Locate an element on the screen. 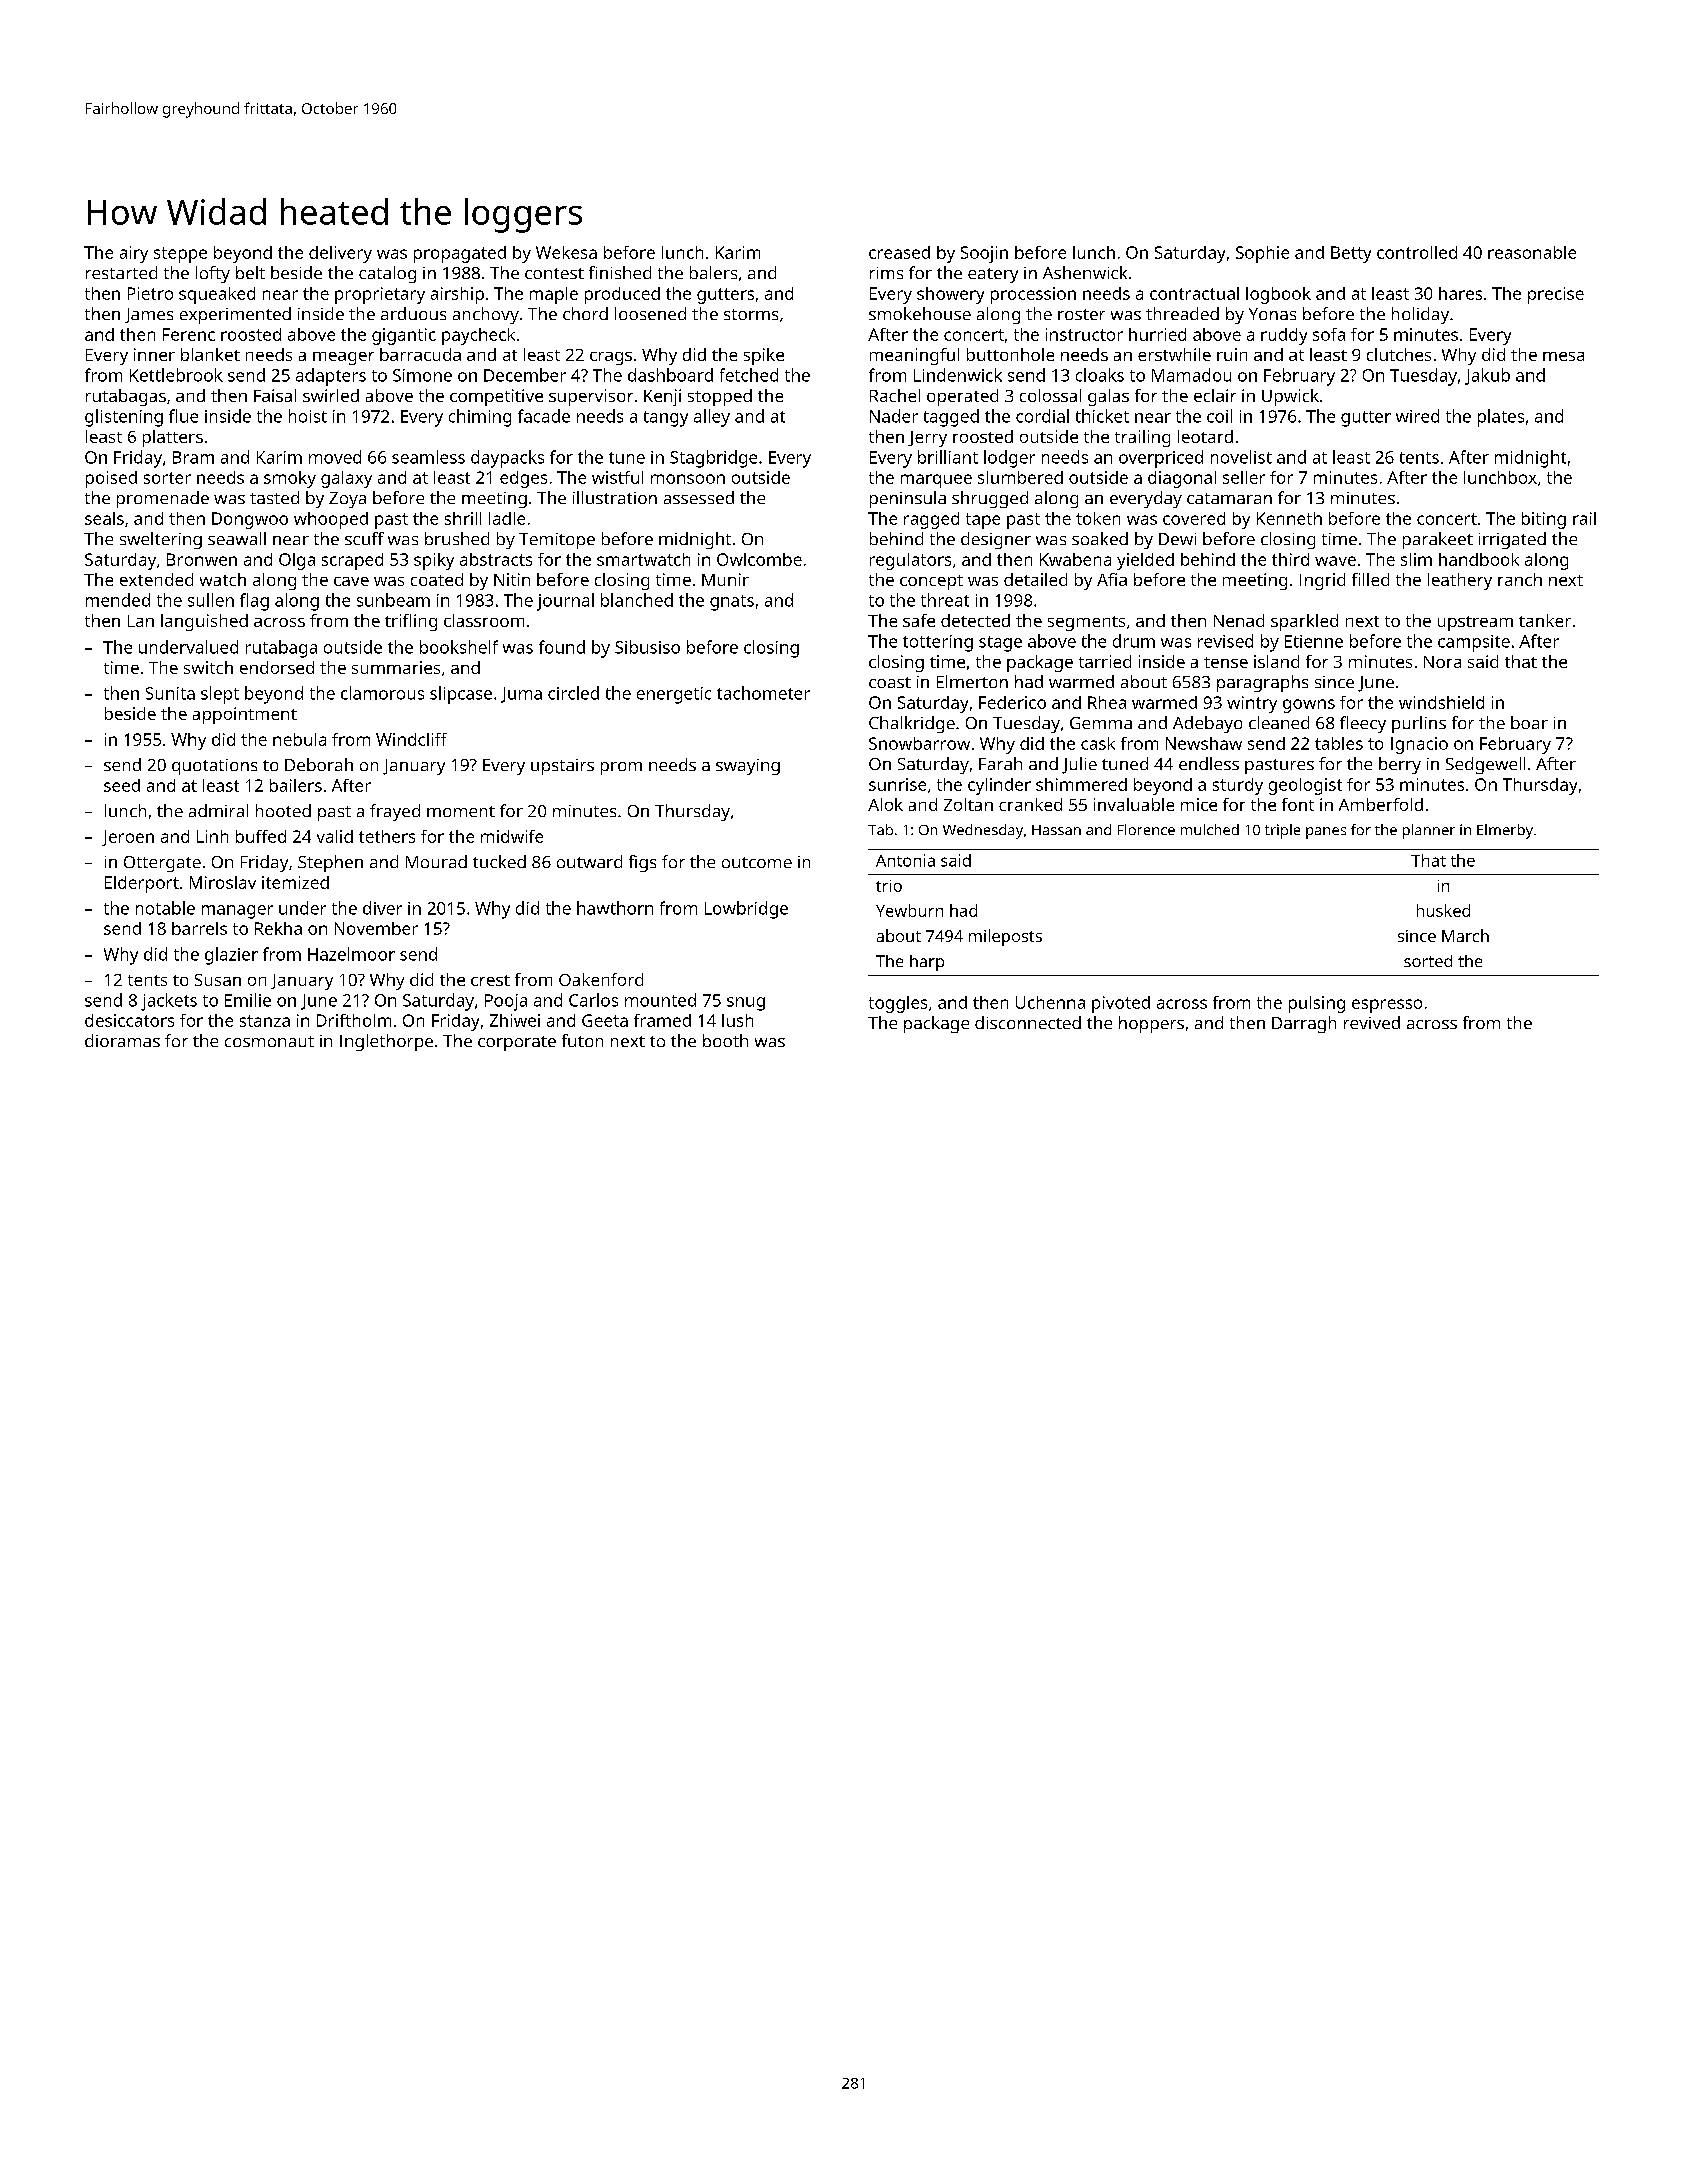  Snowbarrow is located at coordinates (919, 743).
